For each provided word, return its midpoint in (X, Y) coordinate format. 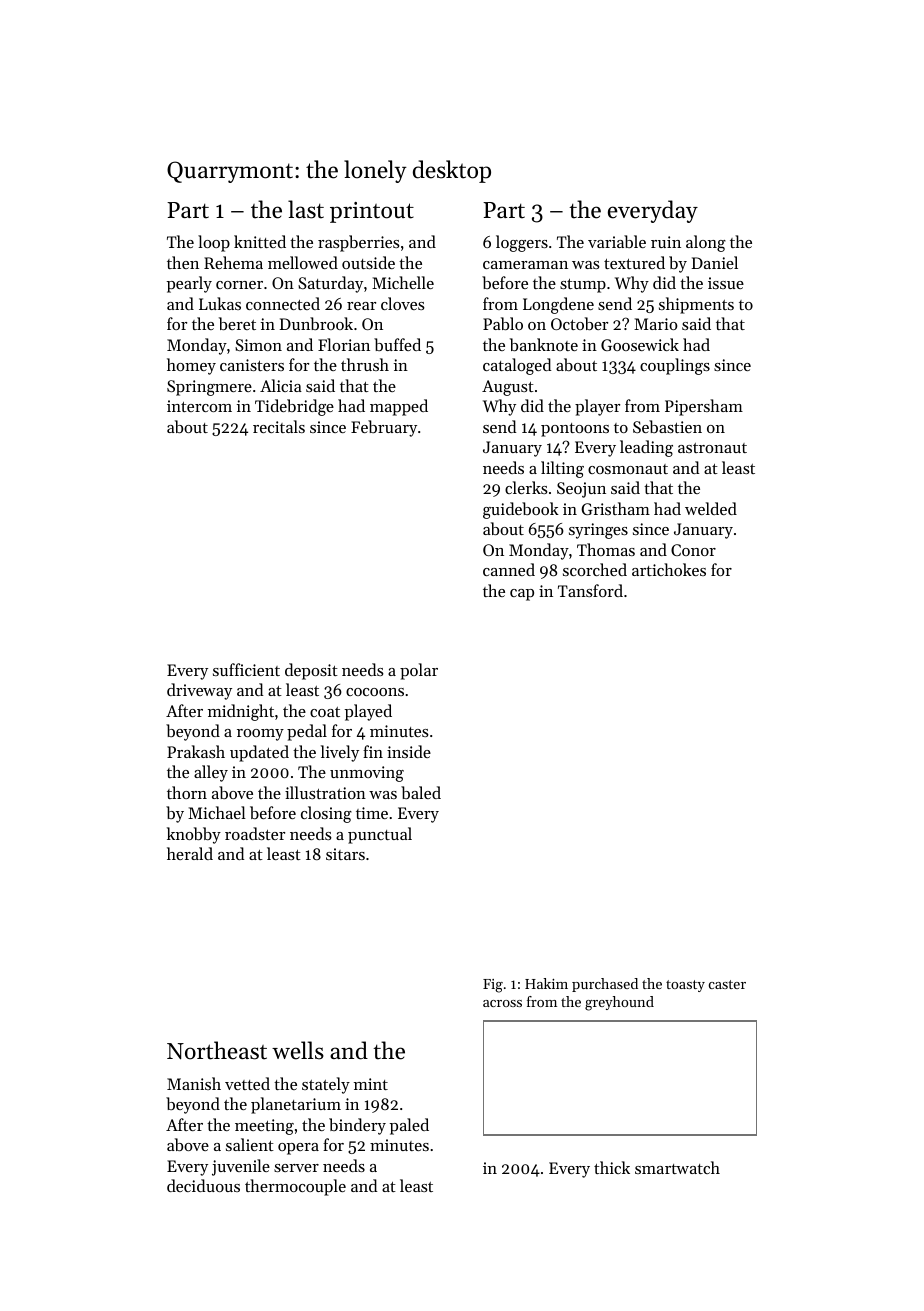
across (502, 1003)
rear (361, 306)
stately (326, 1085)
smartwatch (677, 1167)
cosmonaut (628, 469)
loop (214, 243)
